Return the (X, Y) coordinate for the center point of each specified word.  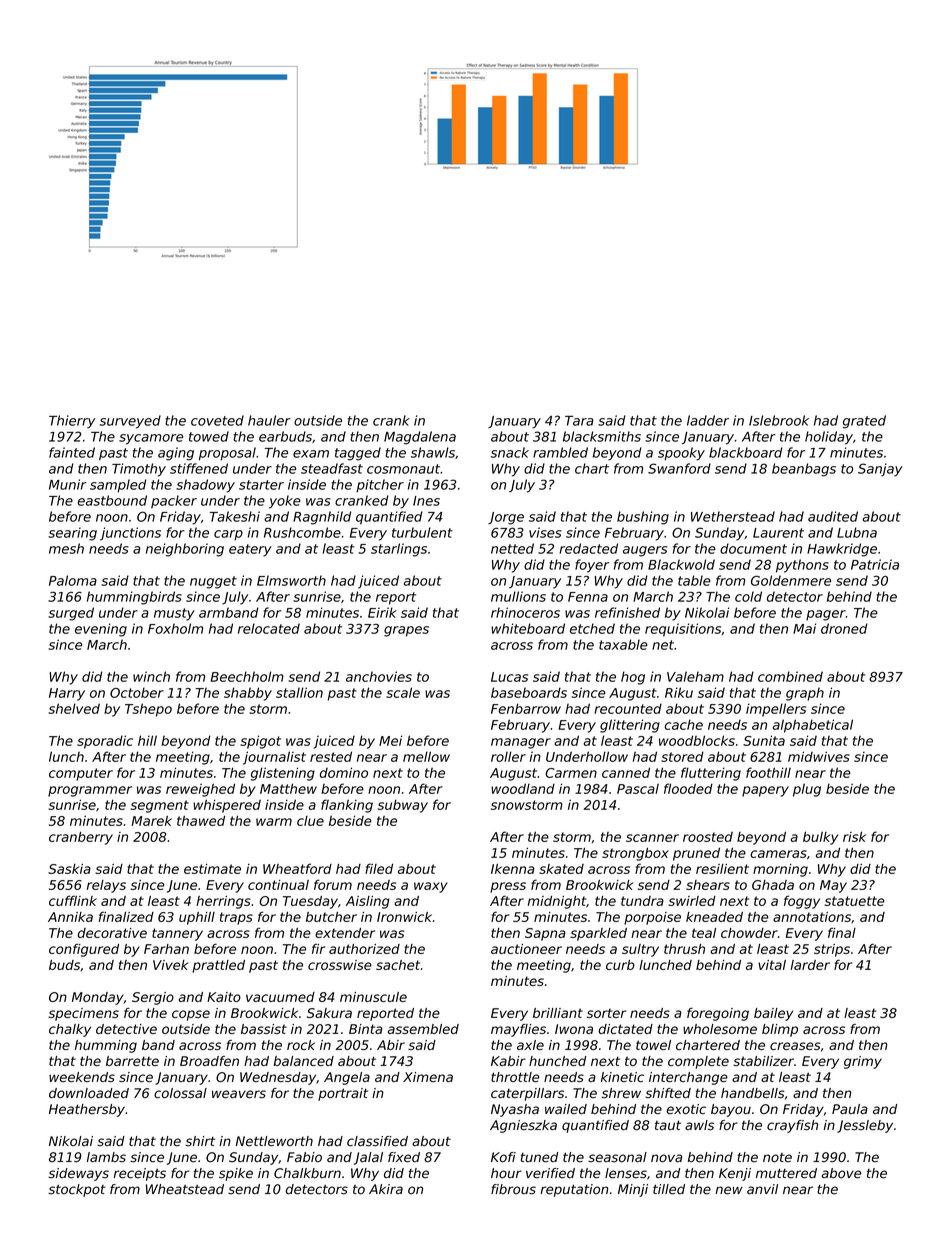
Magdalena (420, 438)
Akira (386, 1189)
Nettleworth (274, 1141)
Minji (633, 1190)
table (694, 580)
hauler (269, 420)
